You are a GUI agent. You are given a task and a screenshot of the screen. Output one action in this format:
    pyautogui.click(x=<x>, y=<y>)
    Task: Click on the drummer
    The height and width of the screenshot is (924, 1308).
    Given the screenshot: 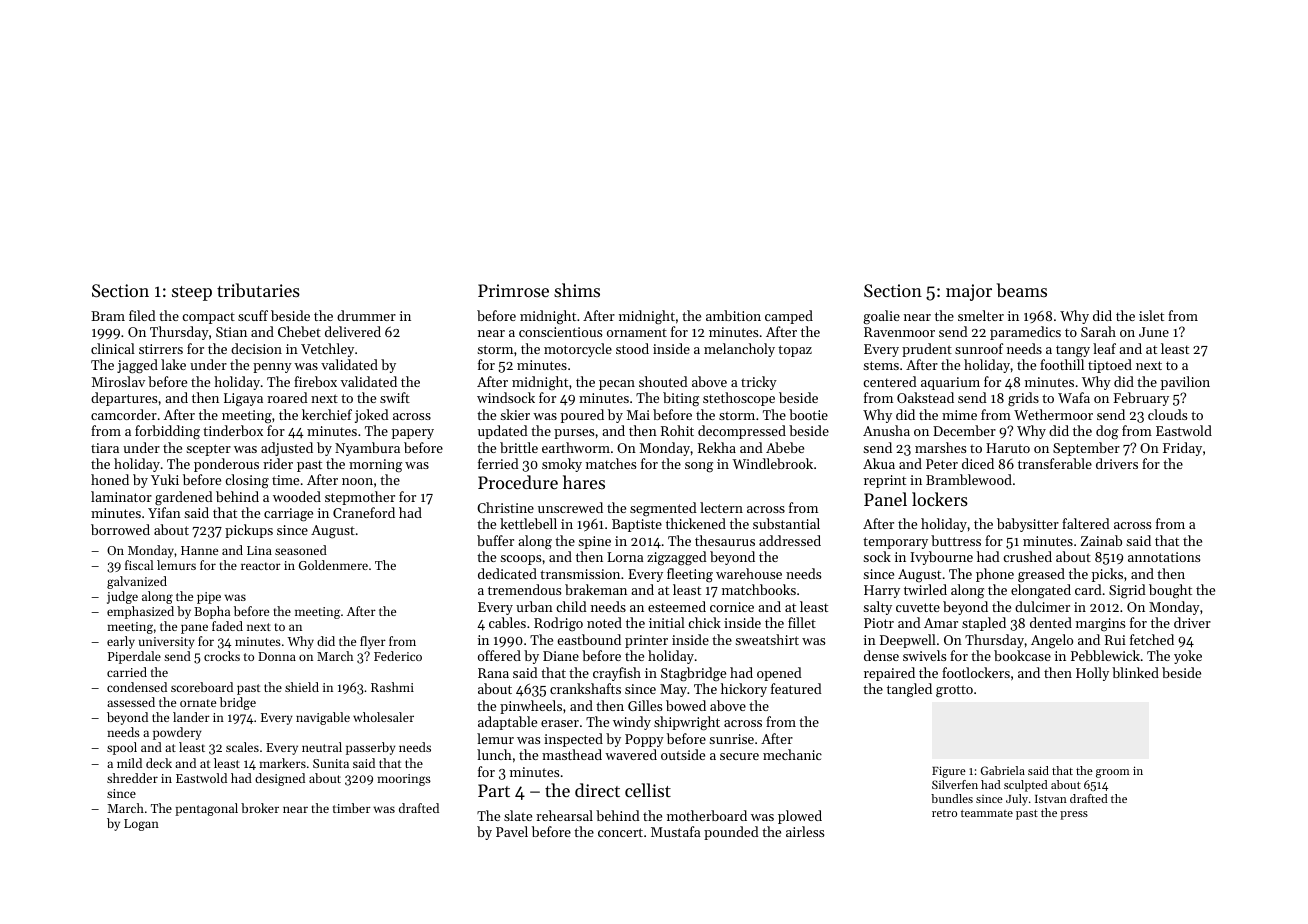 What is the action you would take?
    pyautogui.click(x=366, y=315)
